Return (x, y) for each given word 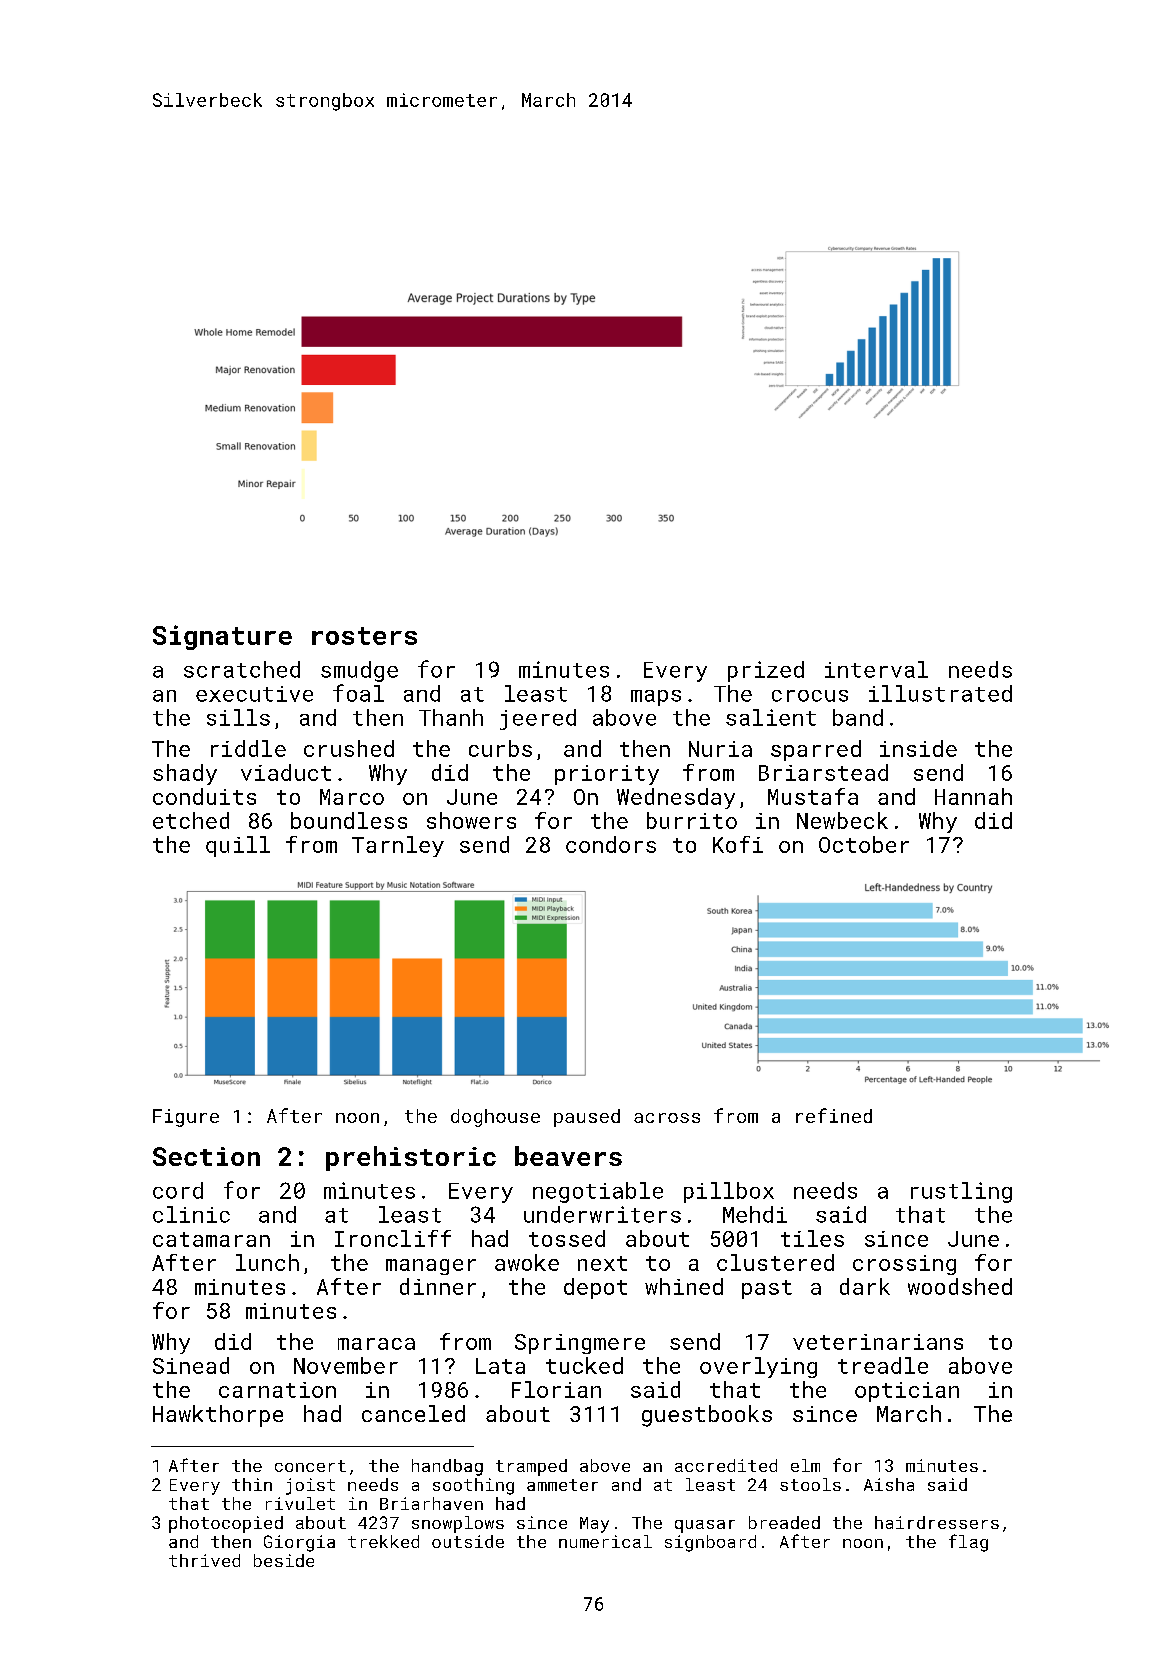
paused (587, 1118)
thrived (204, 1560)
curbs (500, 748)
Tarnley (398, 846)
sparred (816, 750)
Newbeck (842, 820)
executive (254, 694)
